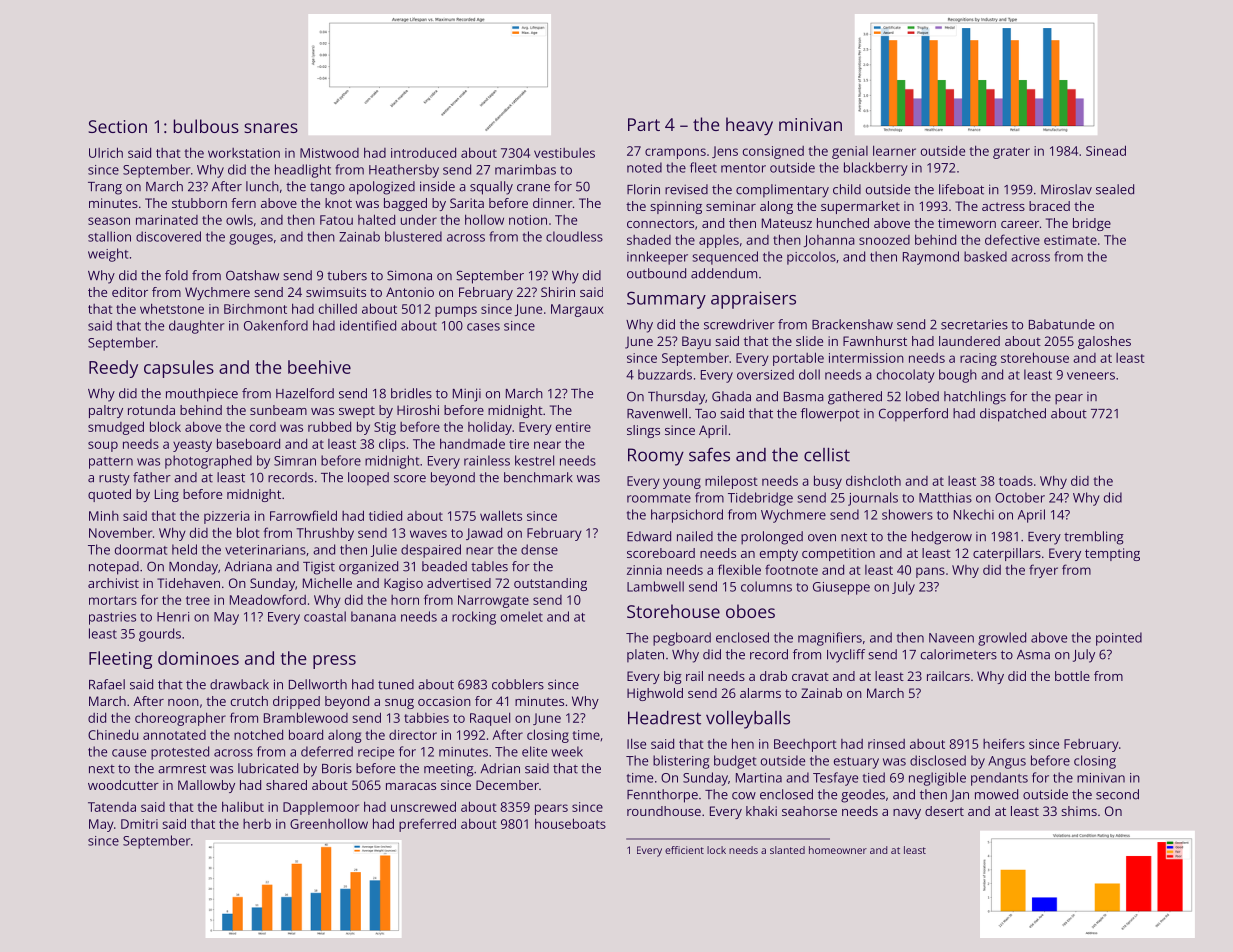  I want to click on homeowner, so click(838, 850).
